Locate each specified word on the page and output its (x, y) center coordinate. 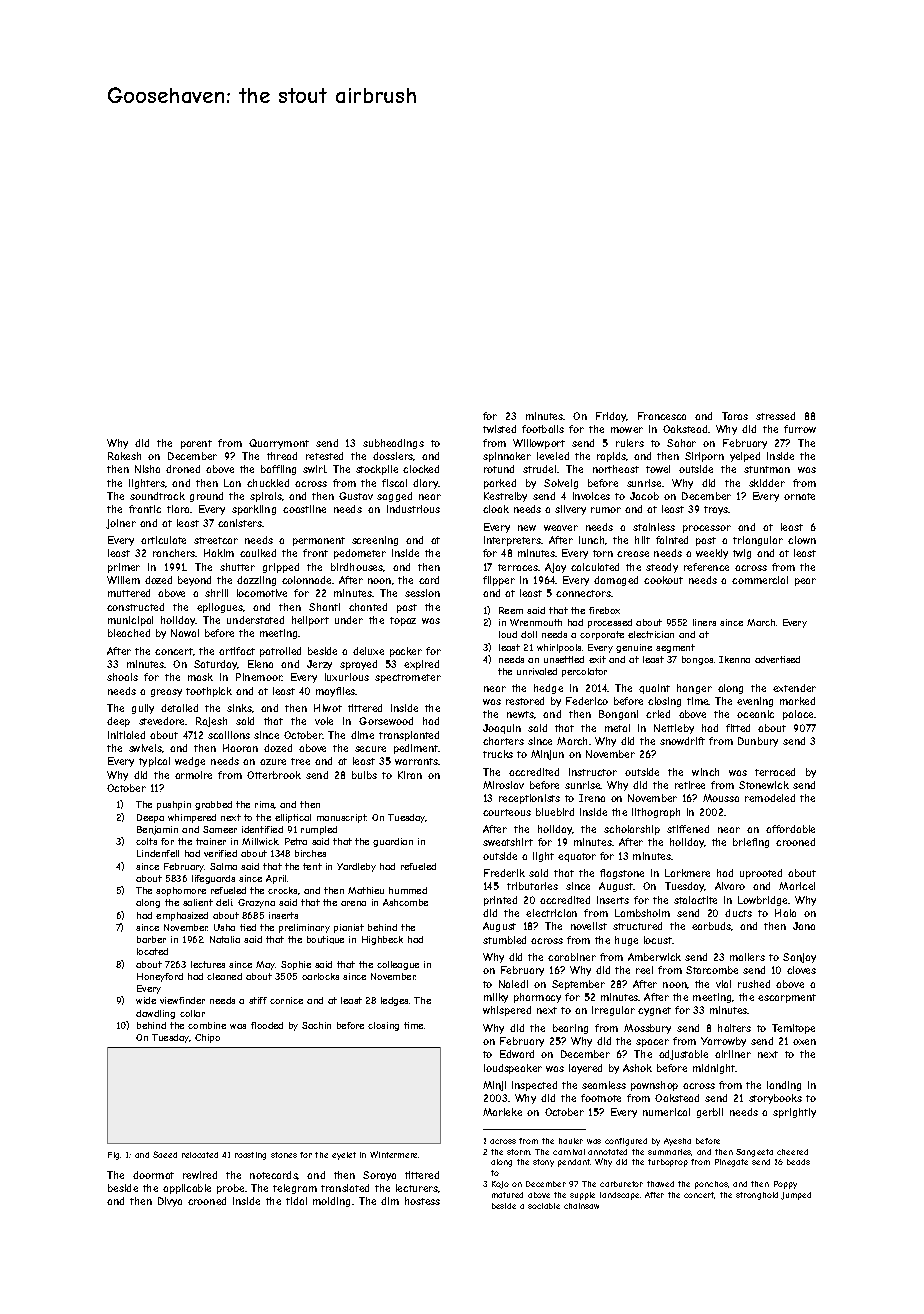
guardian (393, 842)
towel (658, 469)
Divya (170, 1202)
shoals (122, 677)
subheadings (393, 444)
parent (196, 444)
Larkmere (687, 873)
